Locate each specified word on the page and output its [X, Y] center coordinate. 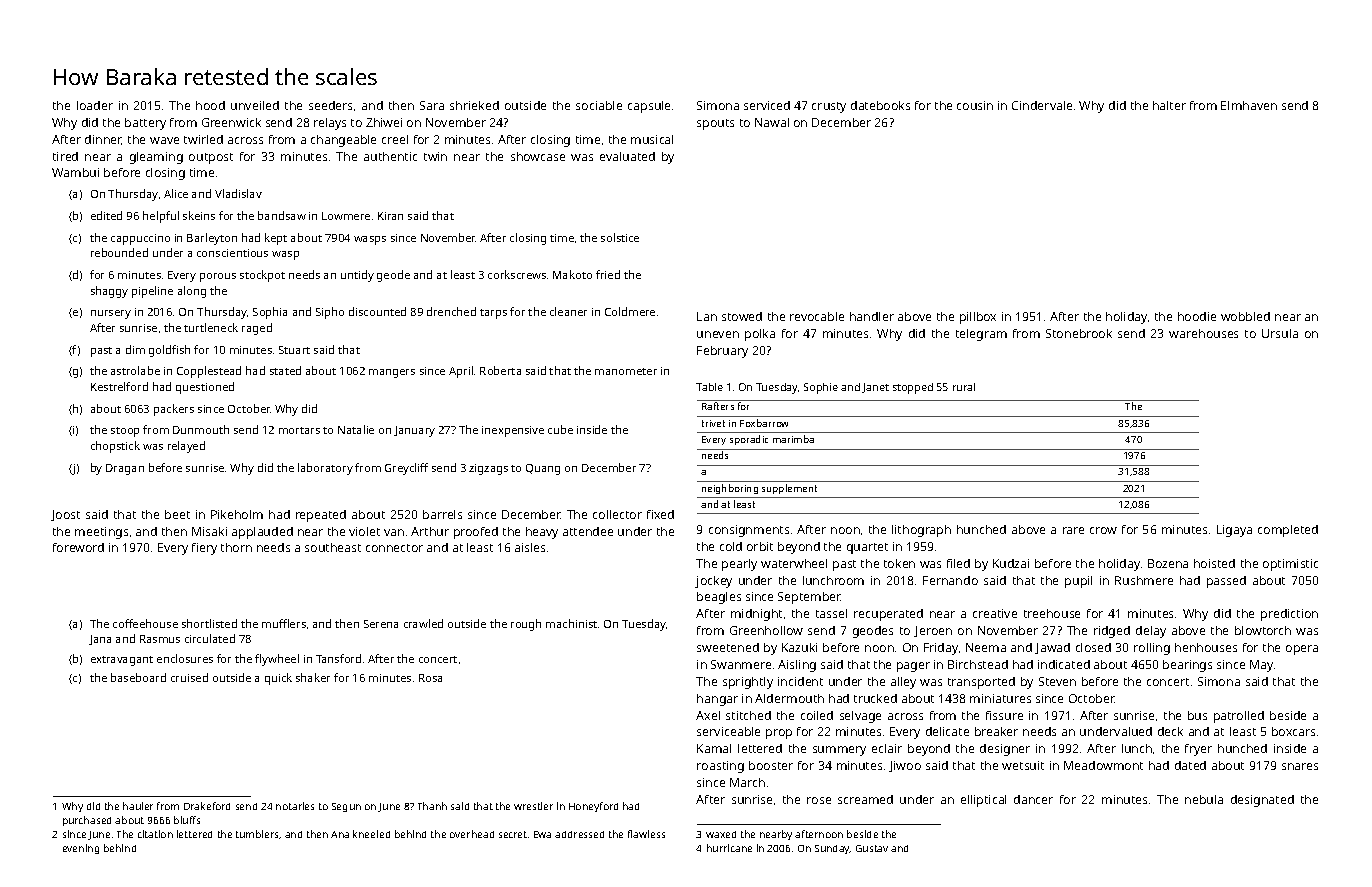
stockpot [262, 276]
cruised [189, 677]
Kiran [390, 216]
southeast [333, 547]
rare [1073, 530]
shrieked [474, 105]
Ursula [1280, 333]
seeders [330, 105]
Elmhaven [1249, 105]
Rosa [430, 678]
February [722, 352]
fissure [1004, 715]
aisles [530, 547]
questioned [205, 388]
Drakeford [207, 806]
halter [1169, 105]
